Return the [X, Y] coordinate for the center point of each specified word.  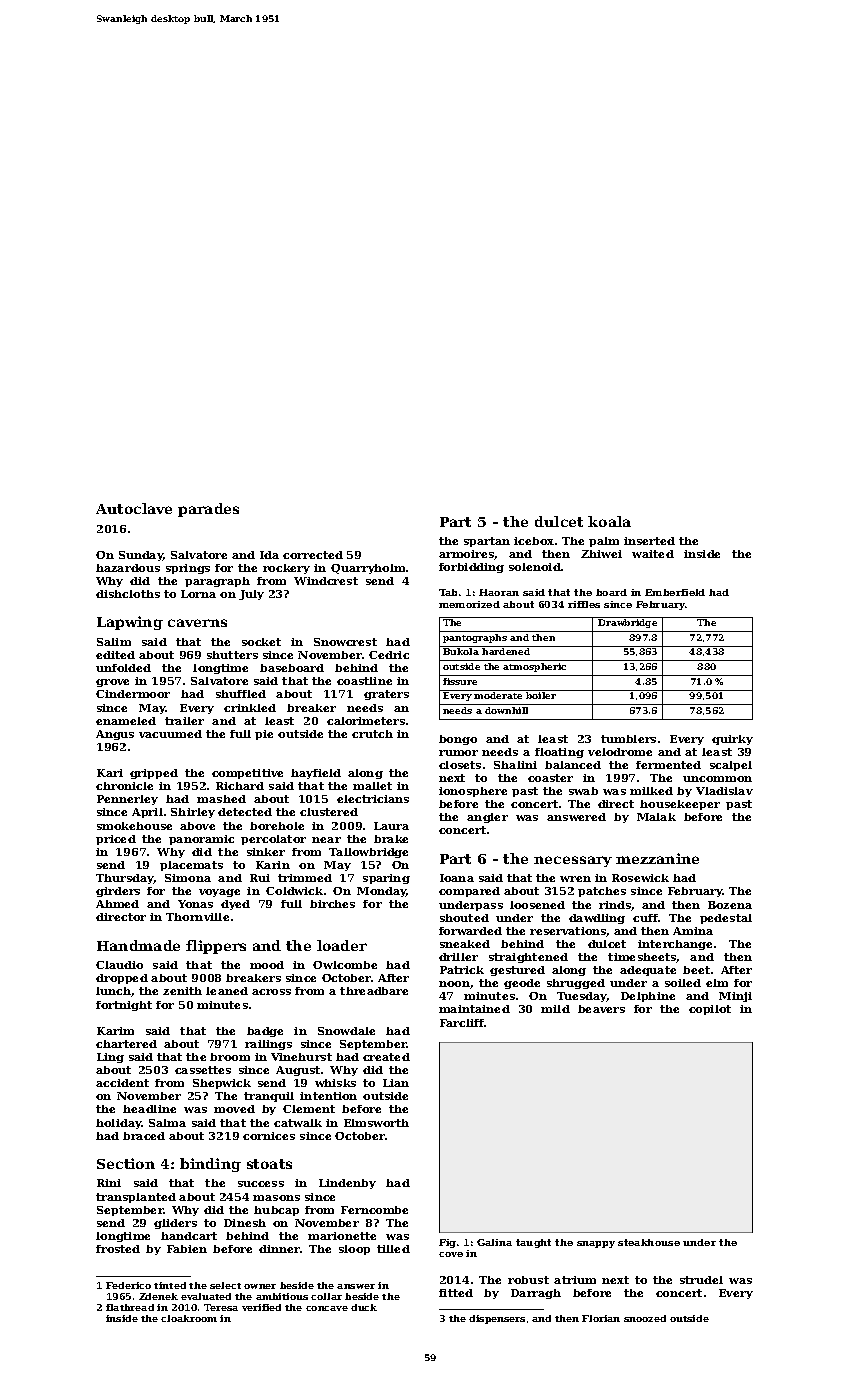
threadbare [374, 991]
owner [260, 1286]
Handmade [138, 945]
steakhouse [649, 1242]
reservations [568, 932]
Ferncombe [374, 1210]
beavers [601, 1009]
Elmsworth [376, 1123]
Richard [240, 786]
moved [234, 1109]
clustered [329, 812]
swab [583, 791]
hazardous [128, 568]
